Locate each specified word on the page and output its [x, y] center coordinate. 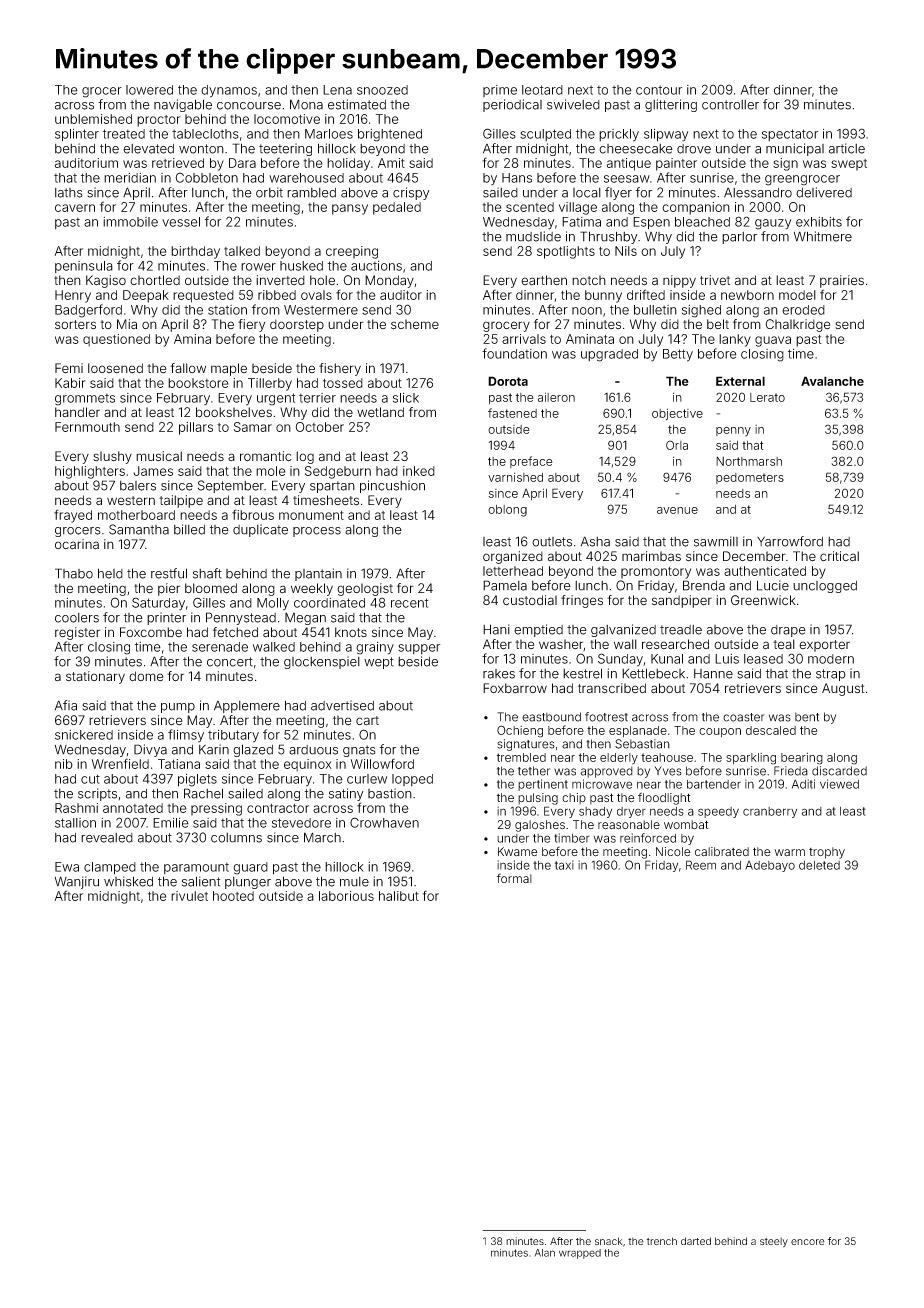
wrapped [580, 1254]
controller [730, 105]
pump [178, 708]
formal [514, 878]
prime [500, 91]
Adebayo [770, 866]
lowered [149, 90]
